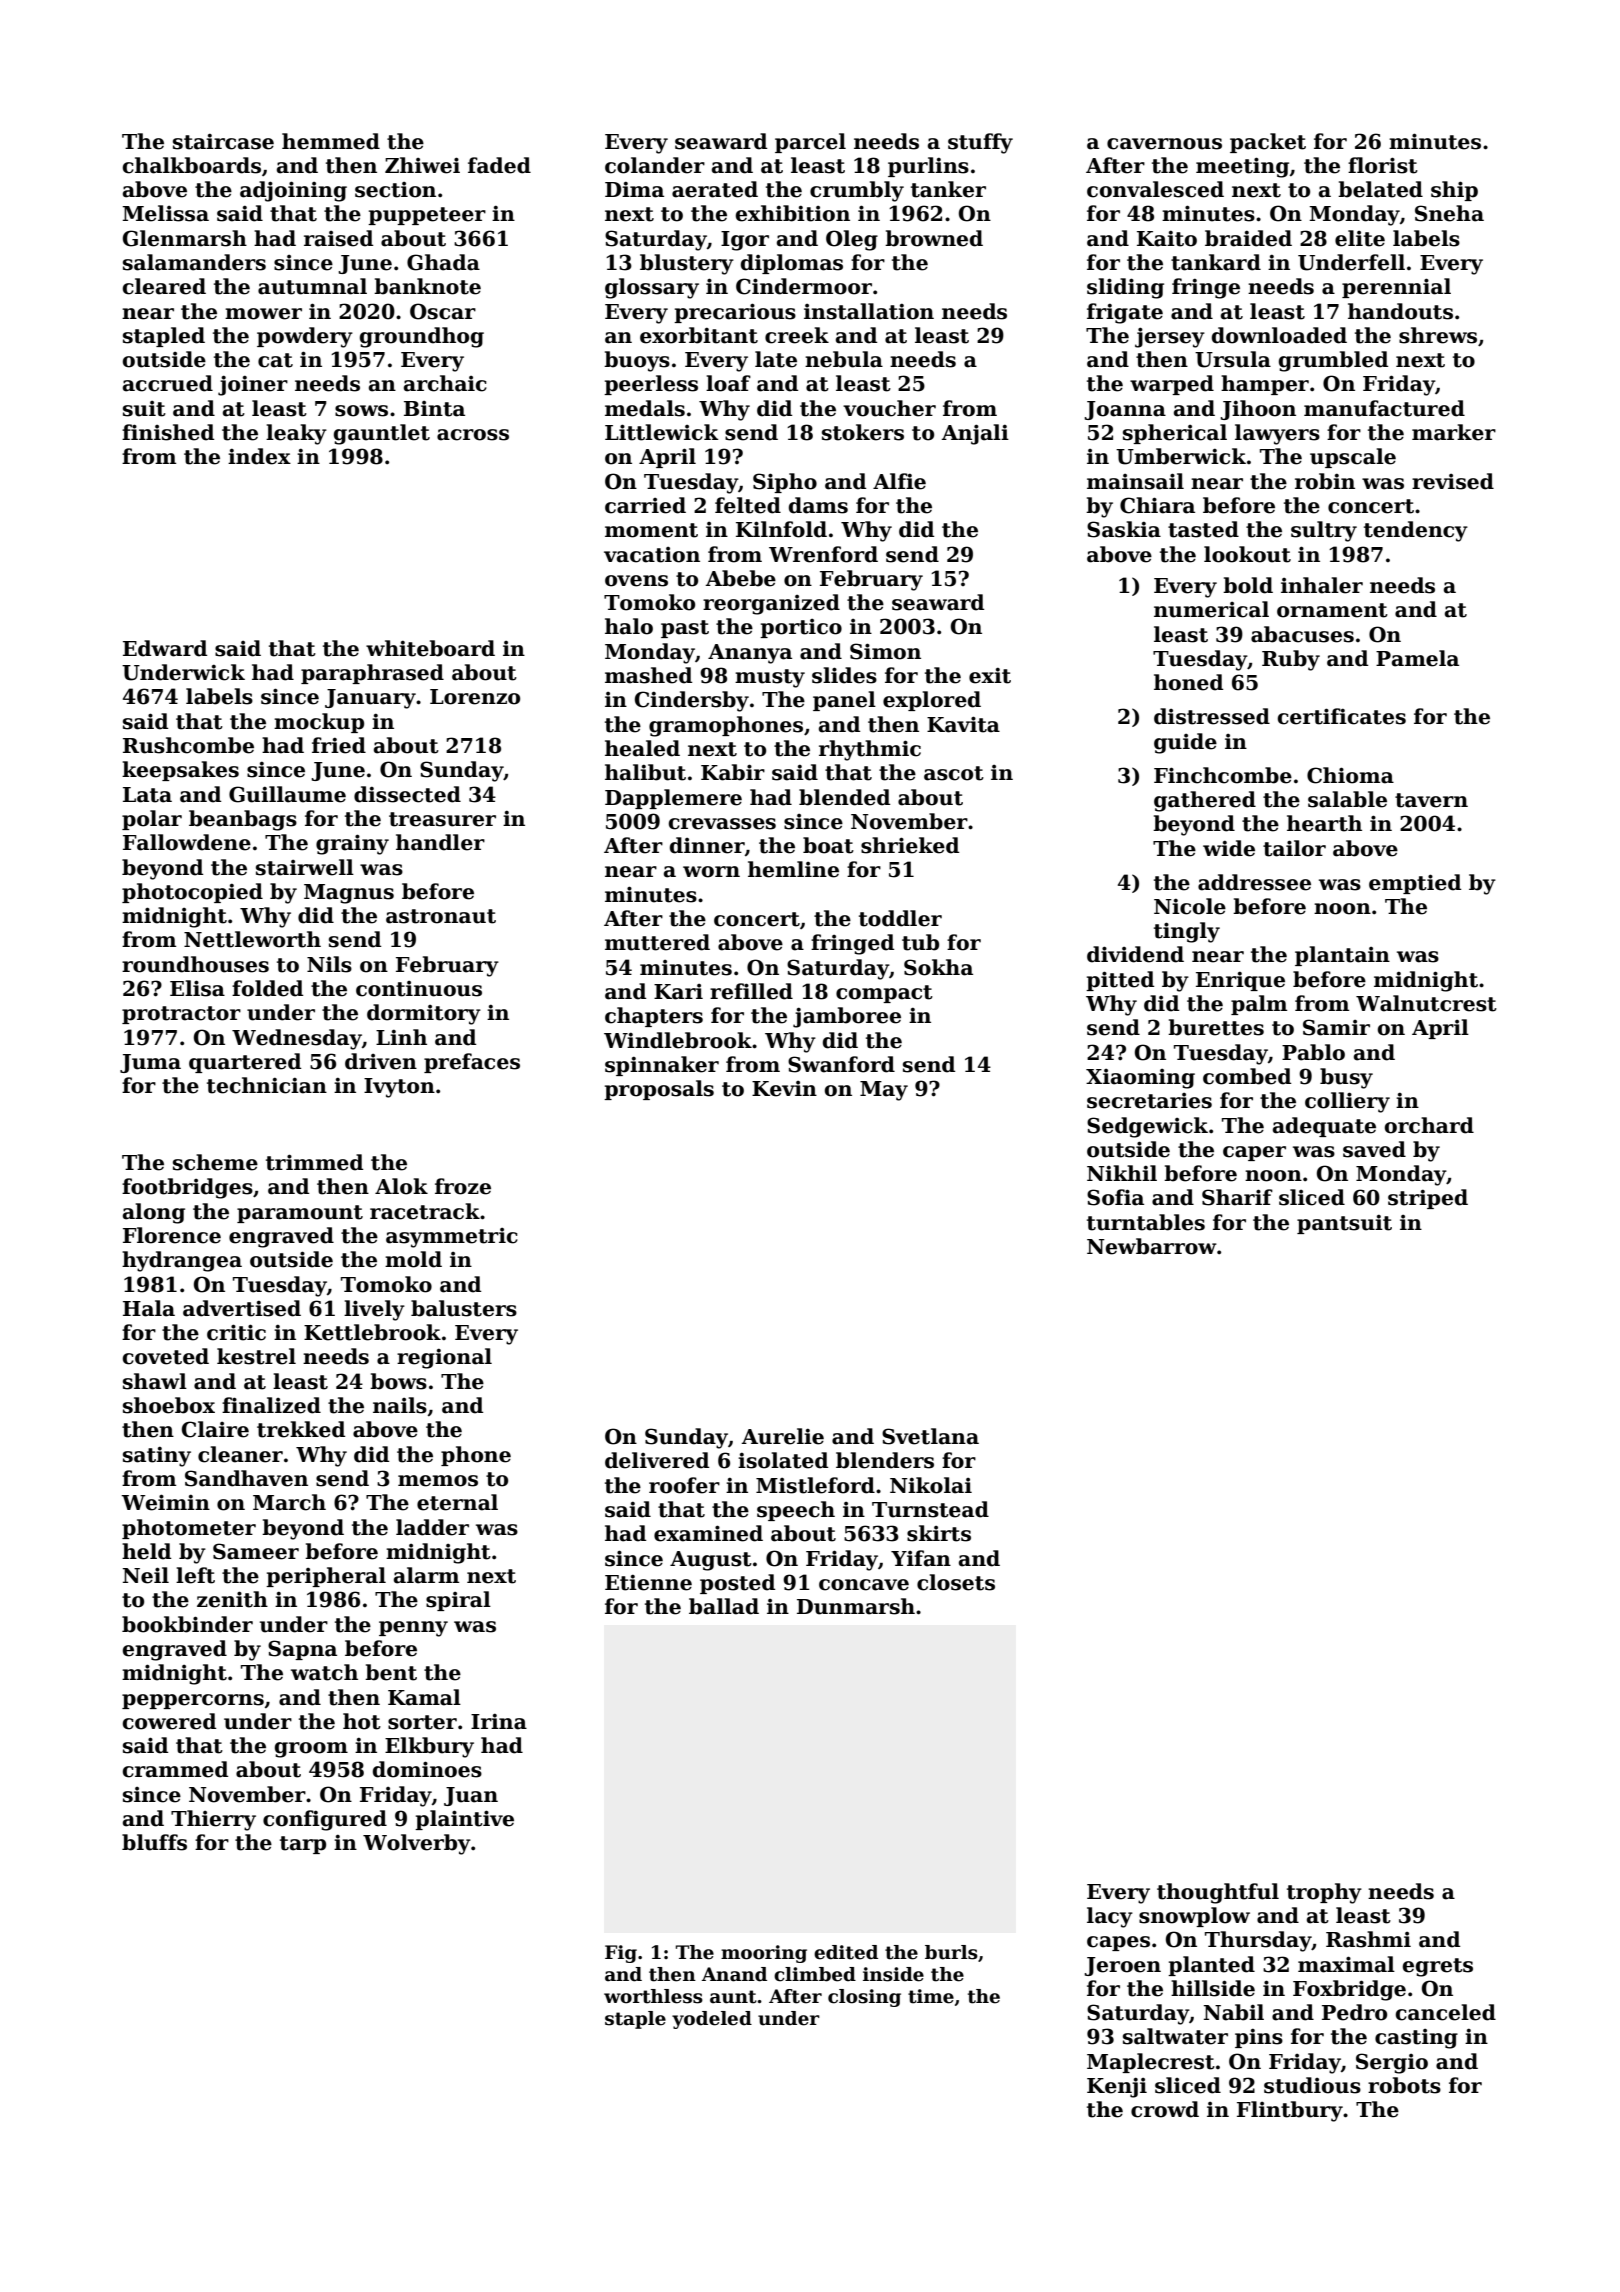 This screenshot has width=1620, height=2292. What do you see at coordinates (1324, 1893) in the screenshot?
I see `trophy` at bounding box center [1324, 1893].
